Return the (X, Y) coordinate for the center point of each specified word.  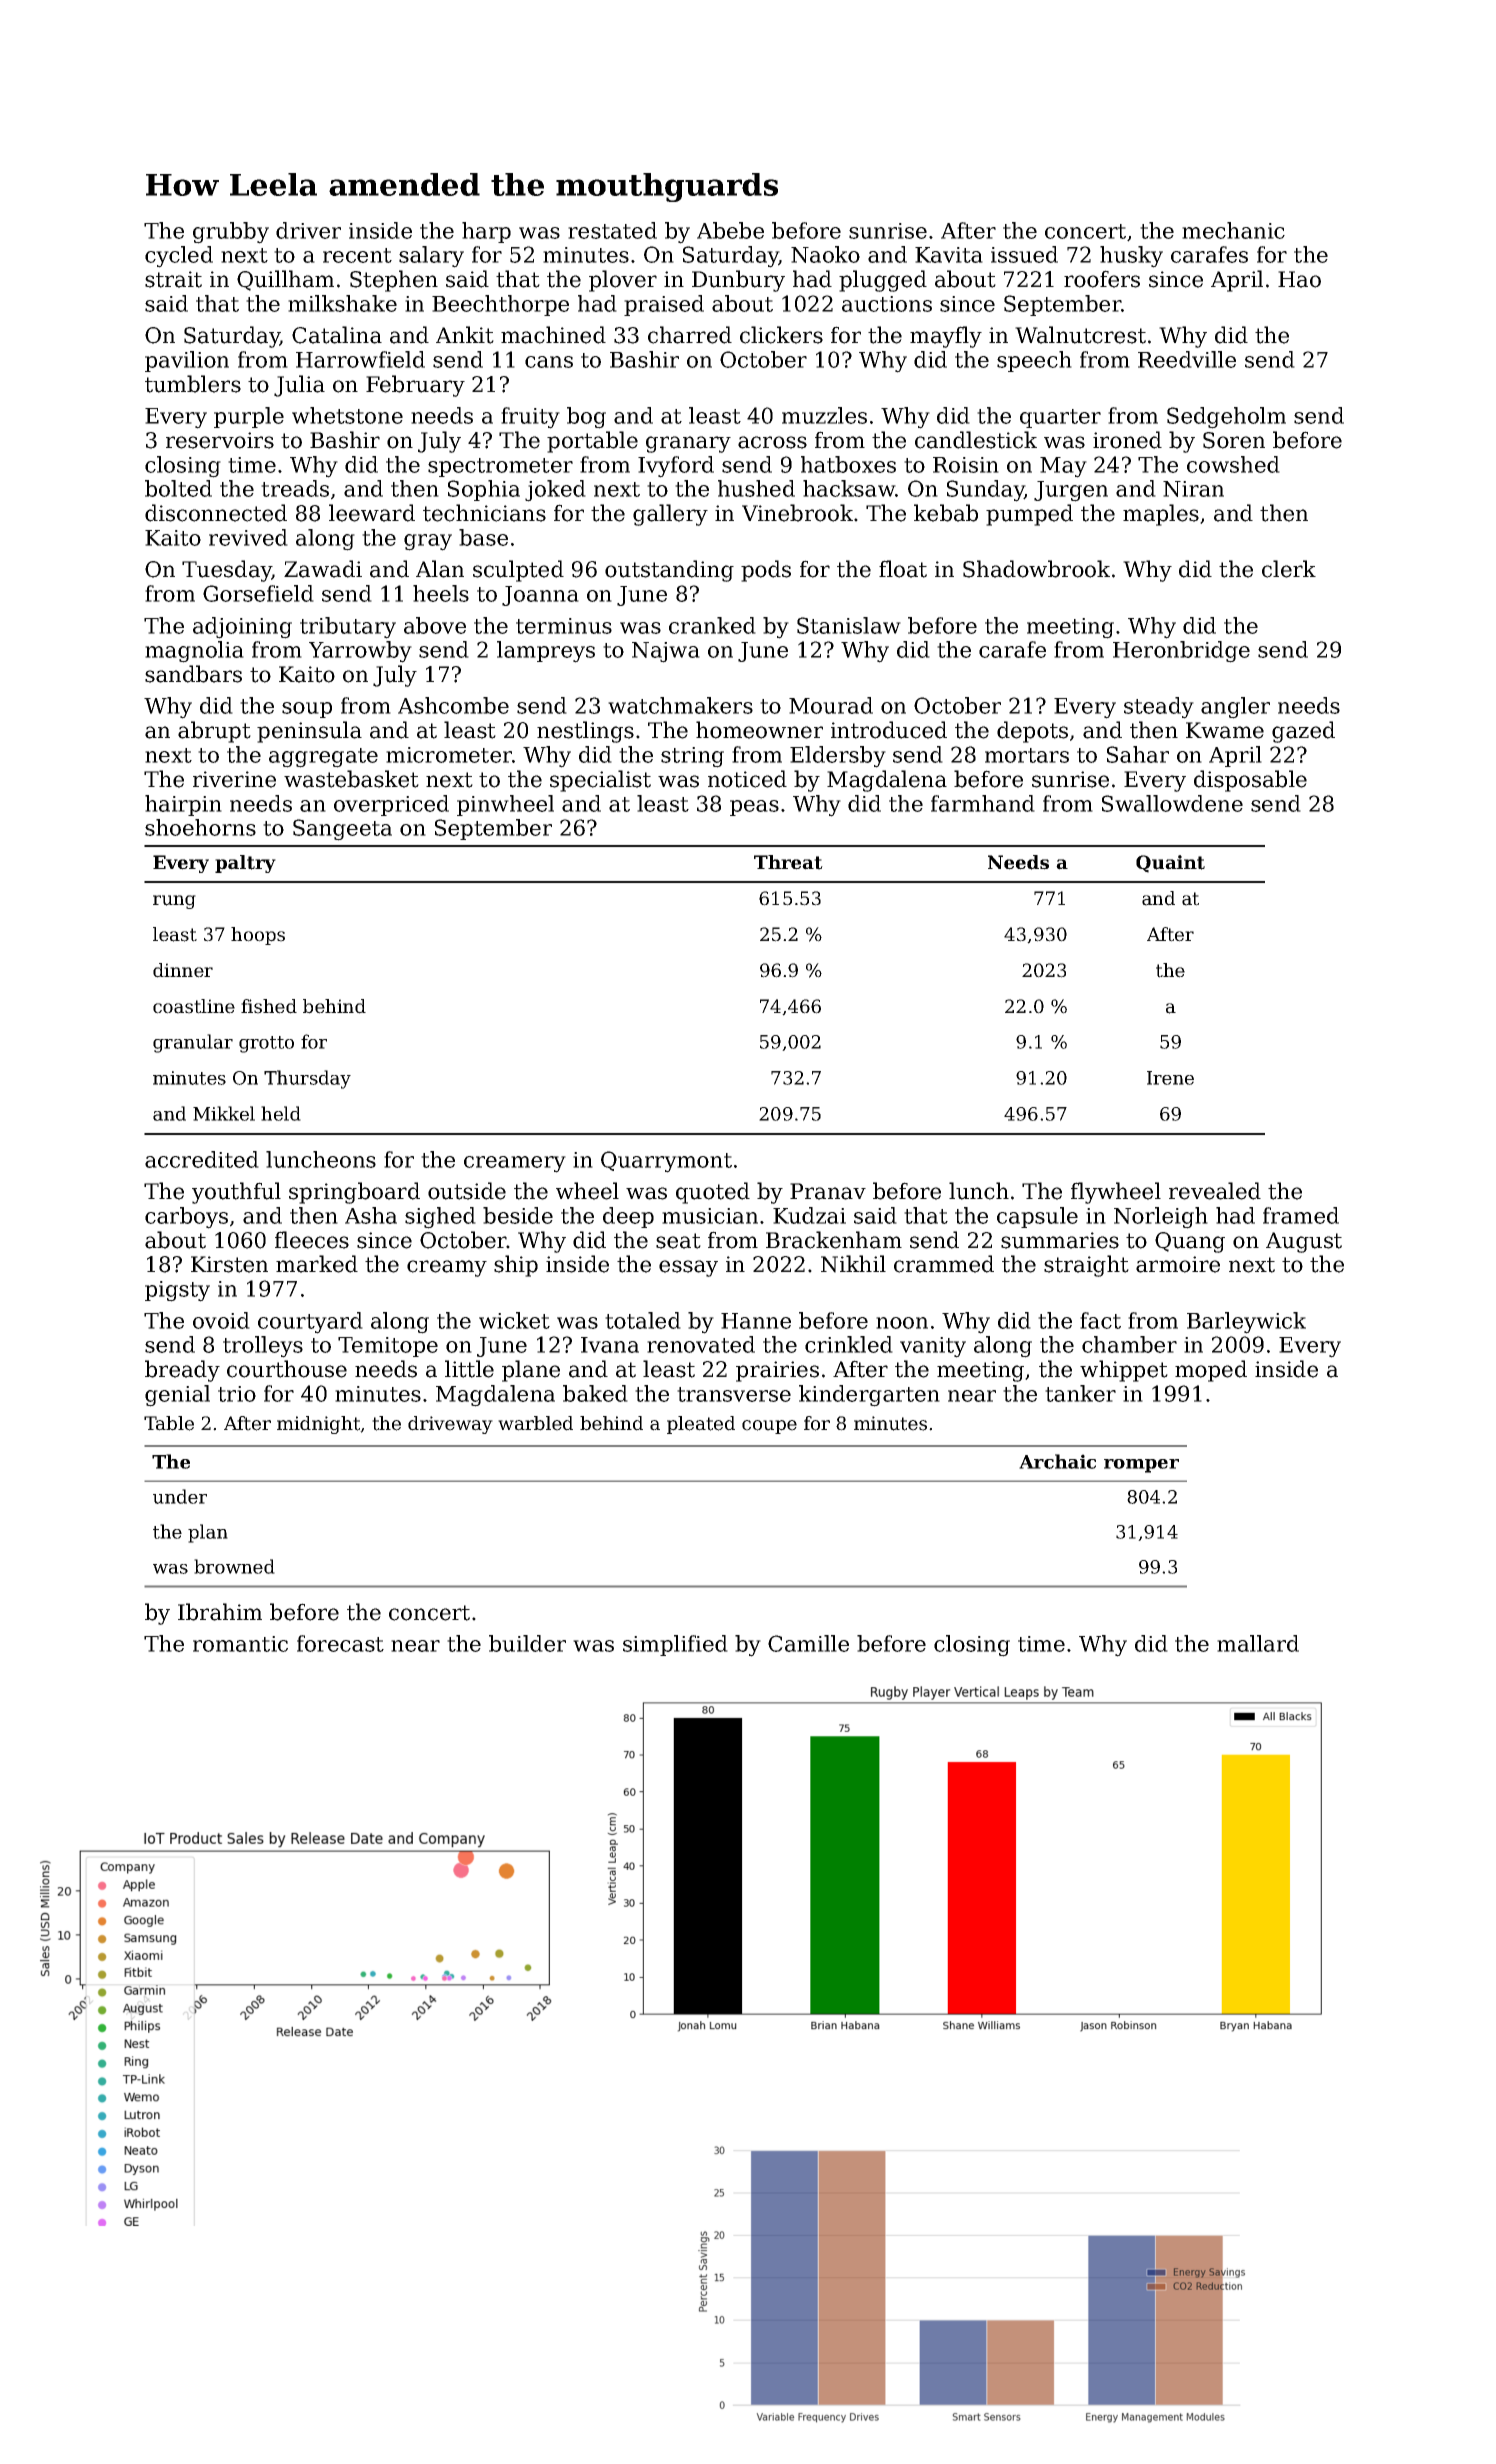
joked (555, 491)
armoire (1178, 1264)
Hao (1299, 279)
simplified (675, 1645)
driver (308, 230)
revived (248, 537)
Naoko (825, 254)
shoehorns (200, 827)
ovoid (221, 1320)
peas (754, 808)
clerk (1289, 569)
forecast (340, 1643)
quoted (713, 1193)
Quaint (1170, 864)
